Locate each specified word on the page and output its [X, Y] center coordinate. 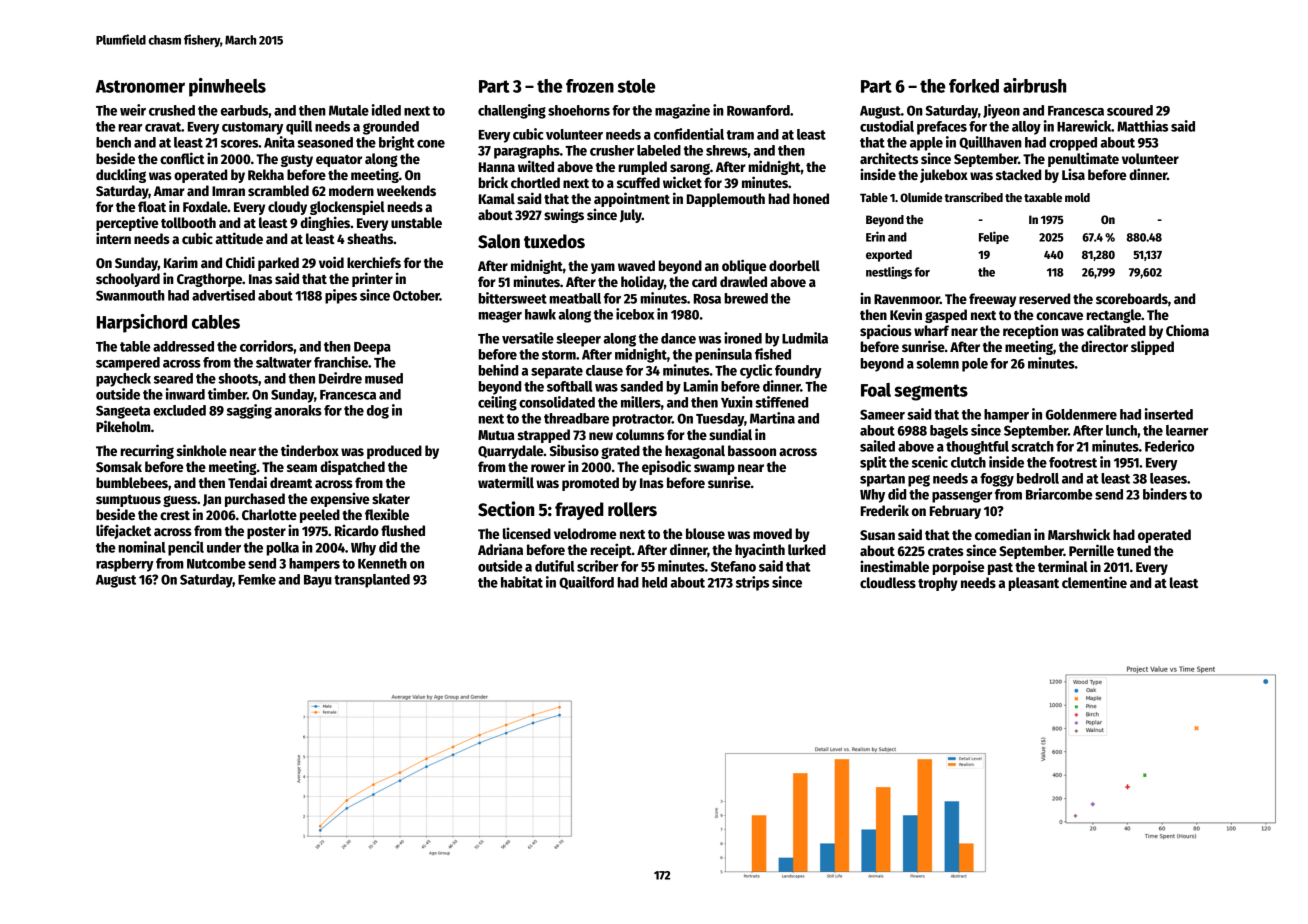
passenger [962, 497]
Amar [169, 191]
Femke [257, 579]
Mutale [349, 110]
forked [974, 86]
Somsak [119, 466]
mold [1077, 197]
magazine [682, 111]
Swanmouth [130, 295]
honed [811, 198]
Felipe [994, 237]
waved [636, 265]
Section [506, 509]
